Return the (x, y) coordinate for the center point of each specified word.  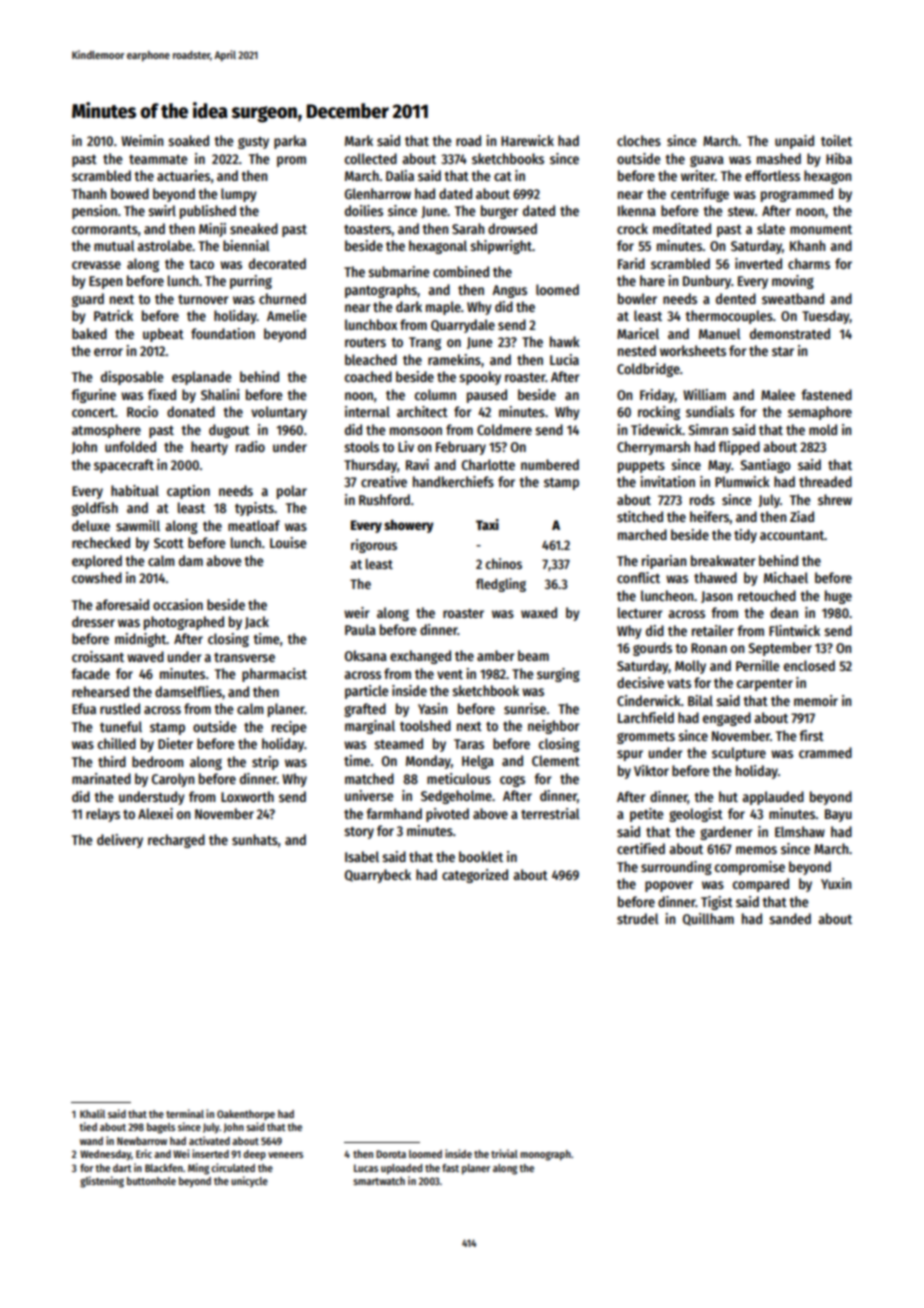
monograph (545, 1155)
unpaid (794, 142)
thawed (715, 577)
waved (145, 656)
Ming (198, 1169)
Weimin (142, 140)
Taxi (487, 524)
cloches (639, 140)
